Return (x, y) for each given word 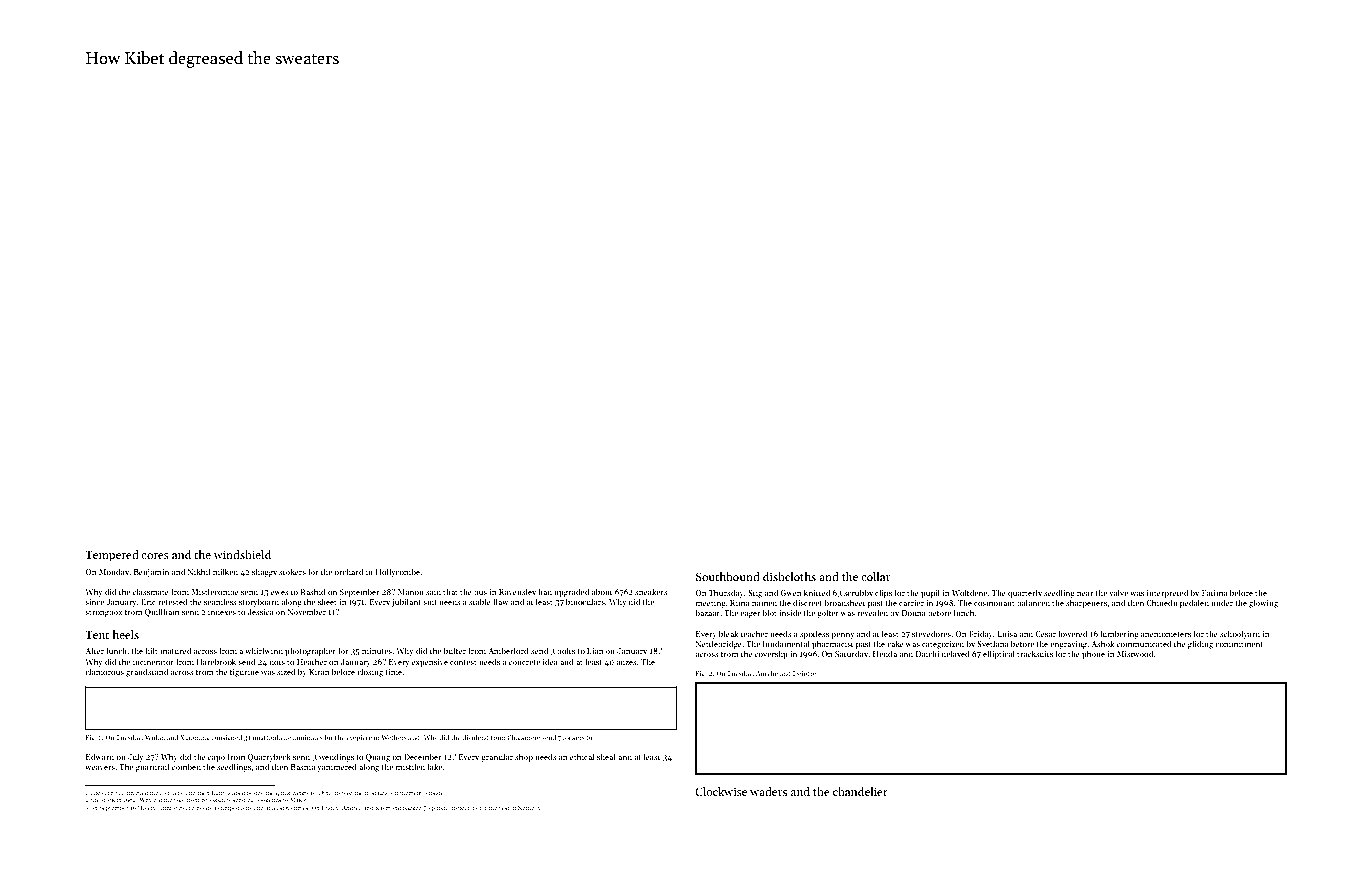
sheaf (606, 756)
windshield (242, 554)
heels (125, 634)
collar (876, 576)
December (423, 756)
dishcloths (789, 576)
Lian (595, 651)
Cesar (1045, 634)
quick (283, 793)
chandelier (860, 791)
